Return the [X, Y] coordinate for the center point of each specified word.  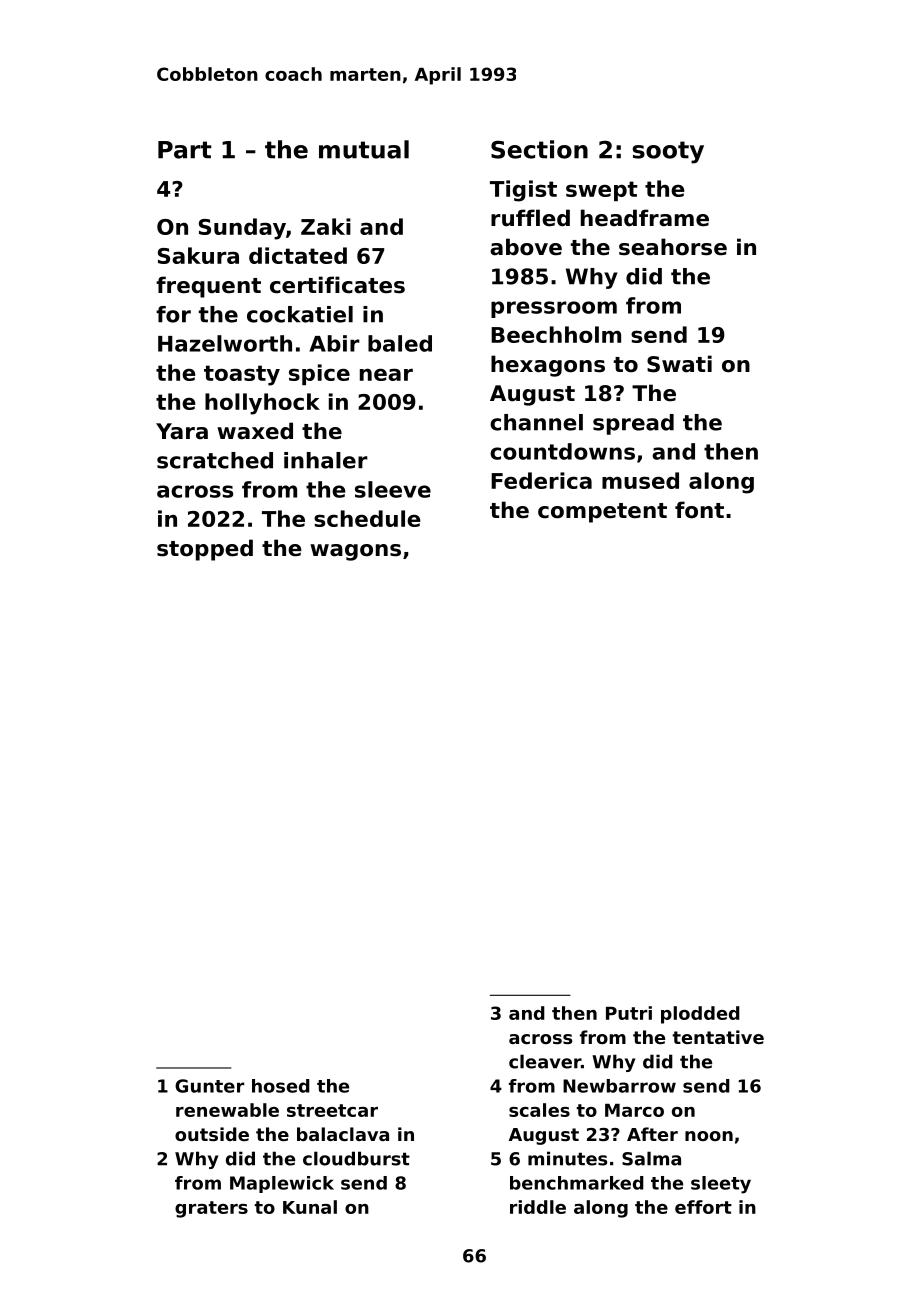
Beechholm [556, 334]
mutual [364, 149]
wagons [355, 552]
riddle [538, 1207]
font [699, 510]
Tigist [523, 191]
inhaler [326, 460]
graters [211, 1209]
